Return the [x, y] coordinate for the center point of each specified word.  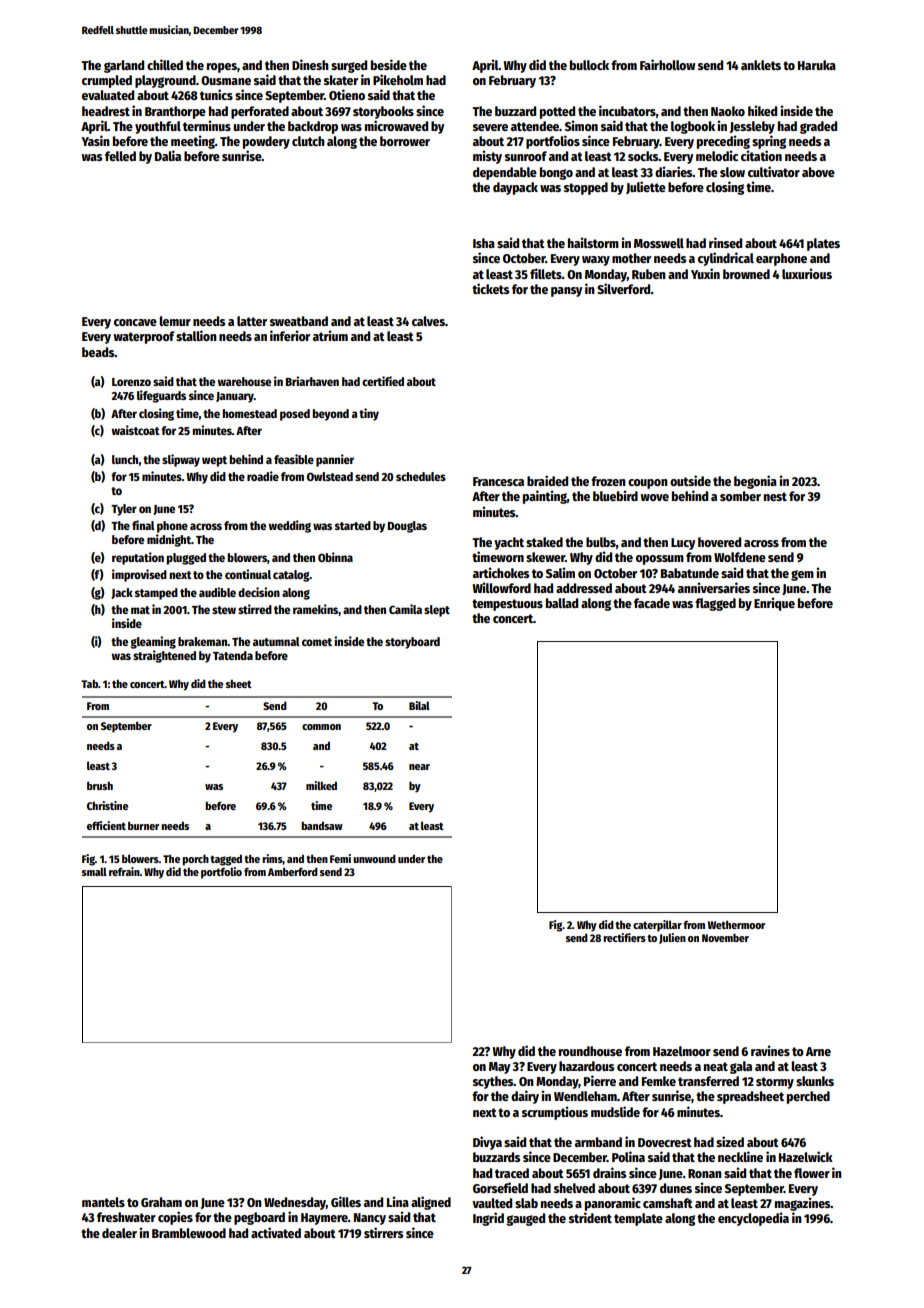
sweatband [299, 321]
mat [140, 610]
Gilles [346, 1201]
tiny [369, 414]
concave [135, 322]
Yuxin [705, 273]
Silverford [624, 288]
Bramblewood [189, 1233]
